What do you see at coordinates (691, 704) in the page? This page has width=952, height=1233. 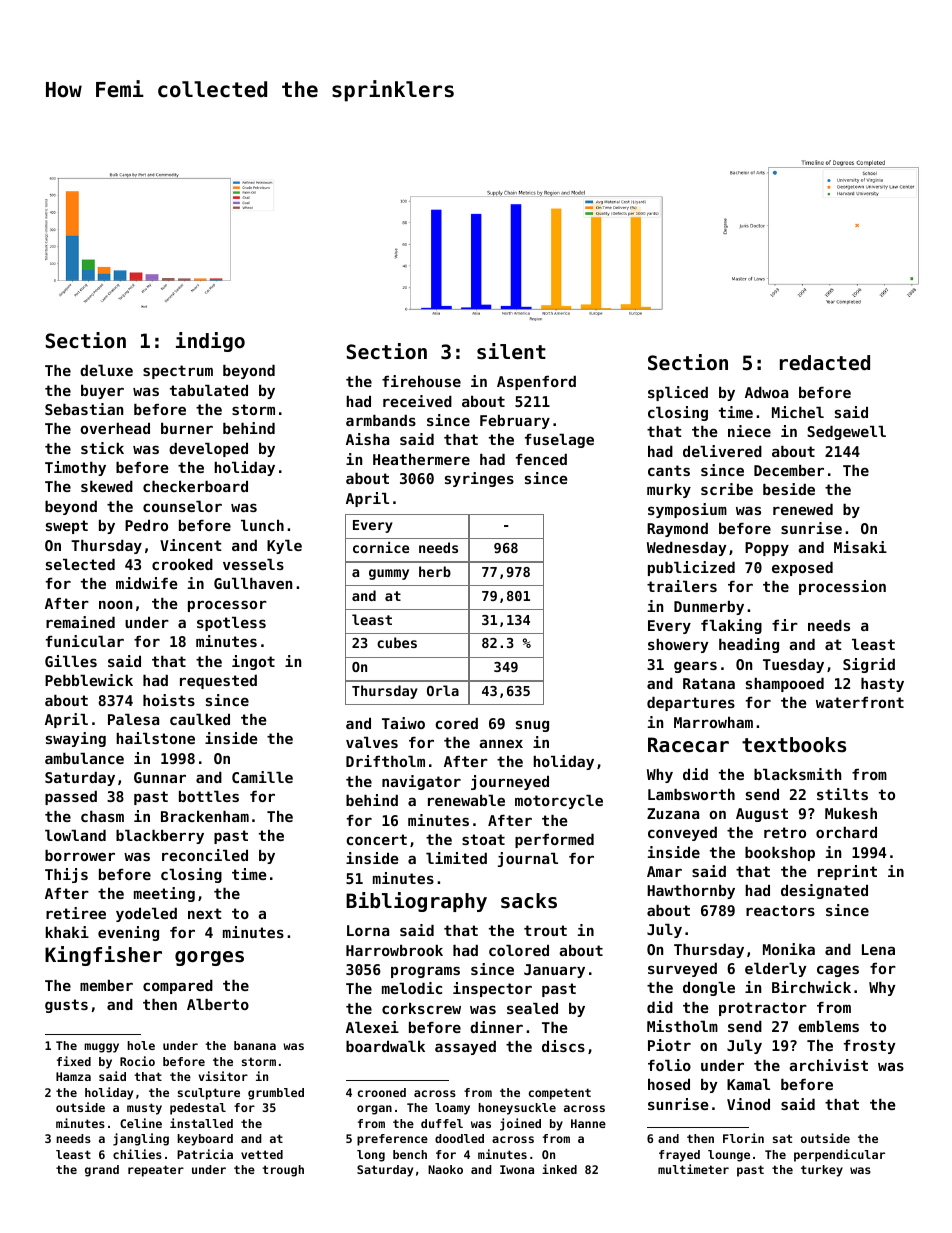 I see `departures` at bounding box center [691, 704].
